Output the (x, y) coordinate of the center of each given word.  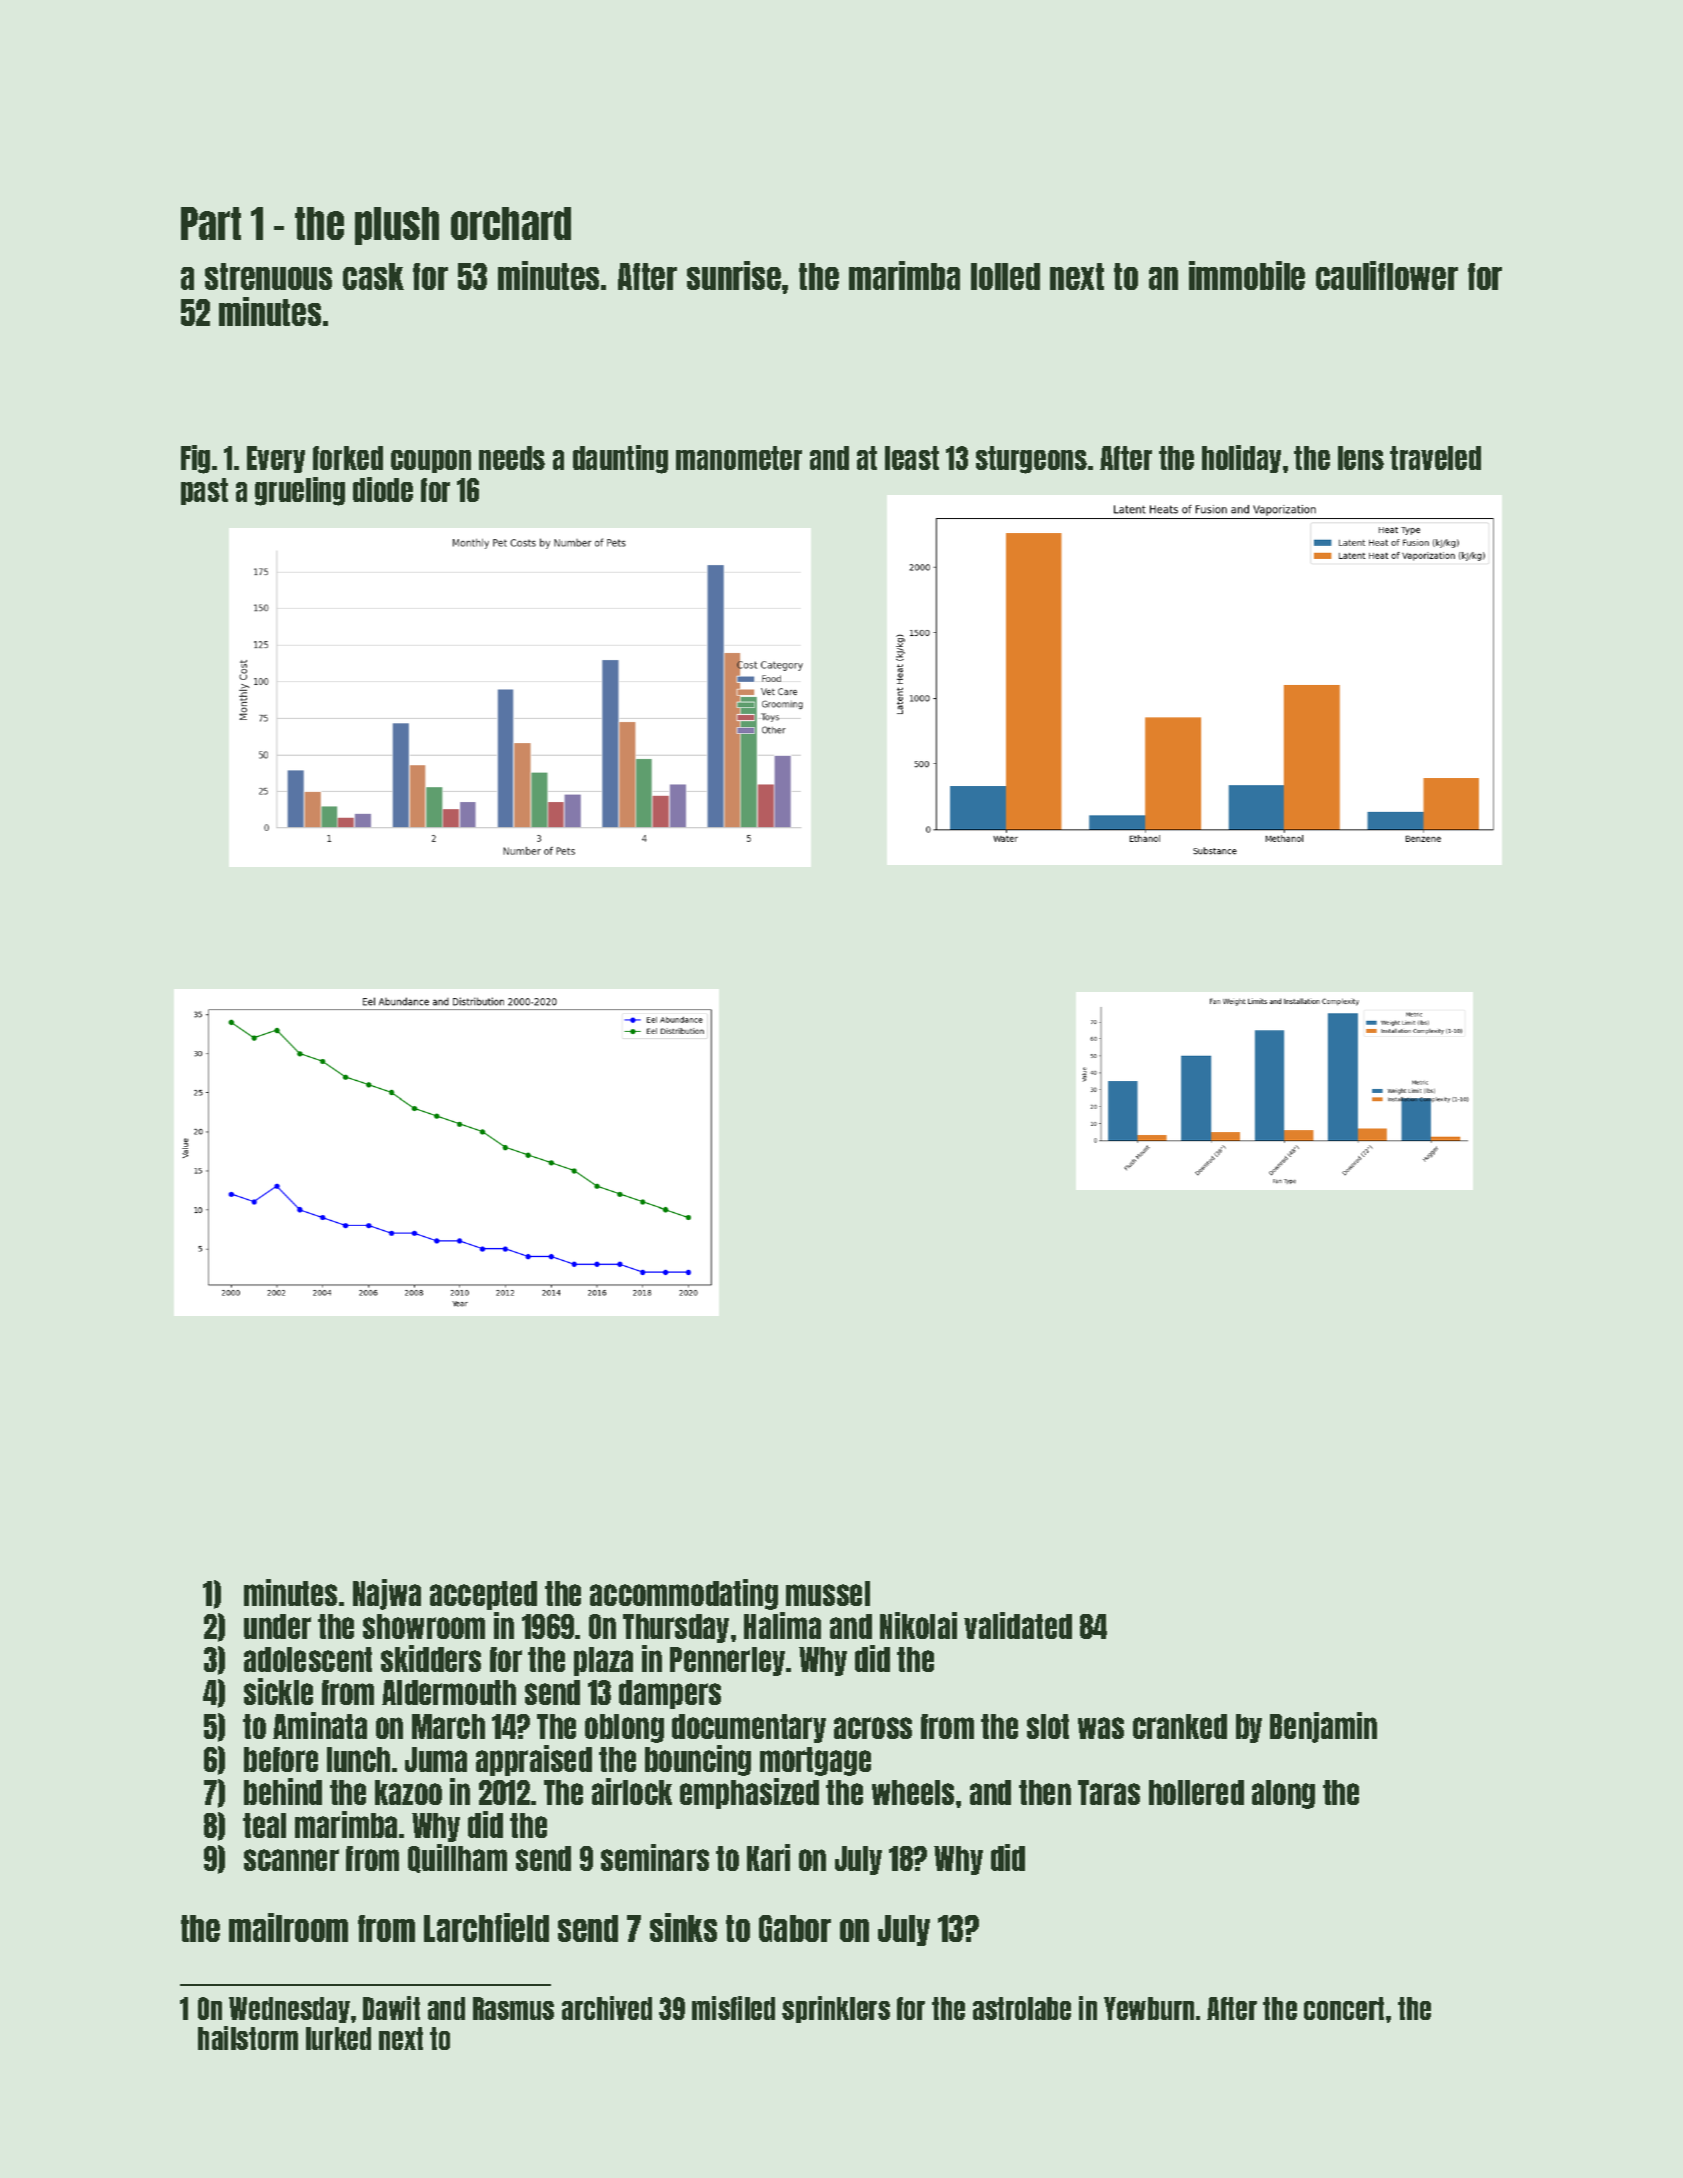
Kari (768, 1857)
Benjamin (1323, 1727)
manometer (739, 458)
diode (383, 489)
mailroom (288, 1927)
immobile (1247, 275)
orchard (511, 223)
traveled (1435, 458)
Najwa (387, 1594)
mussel (828, 1593)
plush (397, 226)
